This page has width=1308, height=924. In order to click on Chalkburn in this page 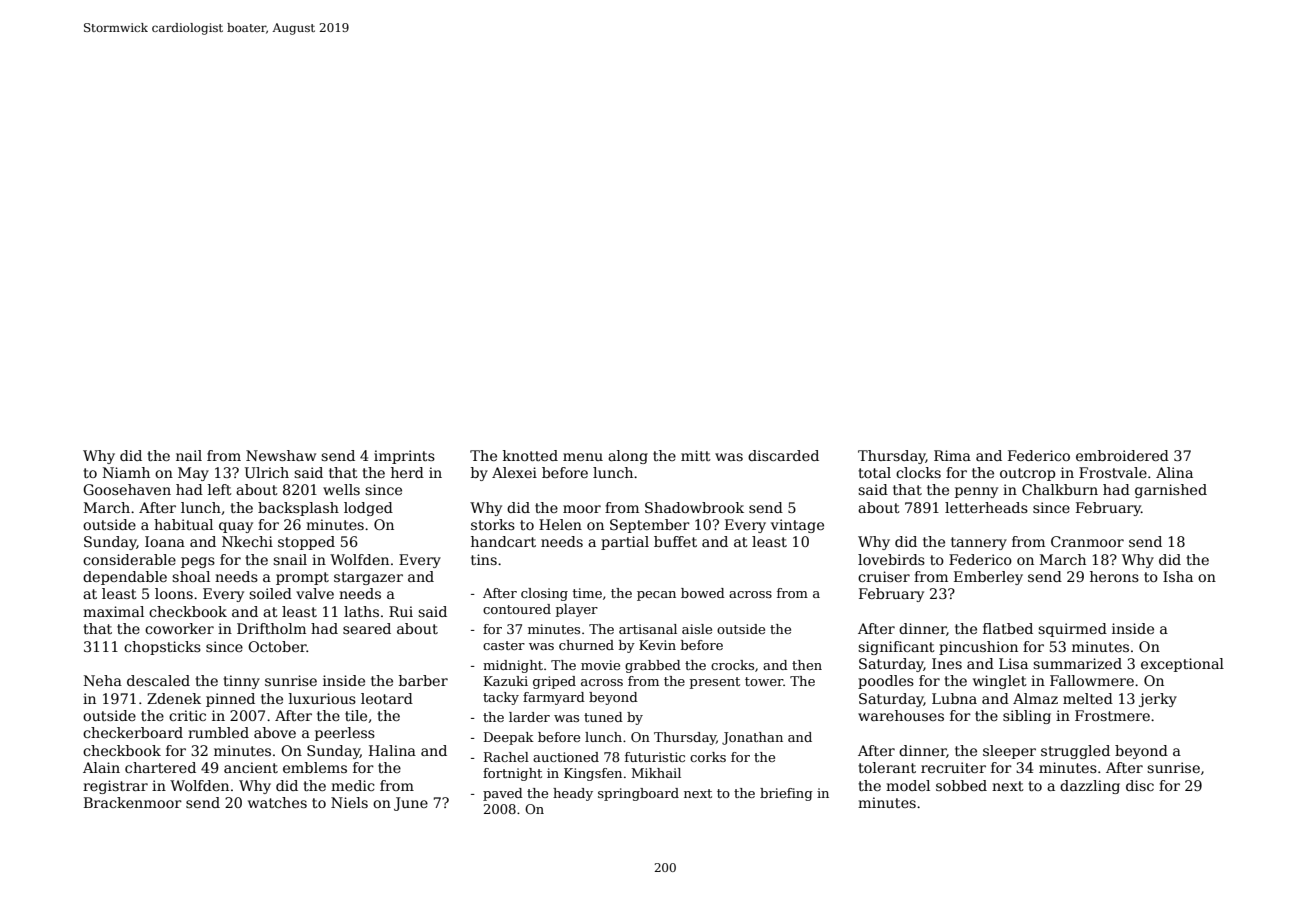, I will do `click(1060, 489)`.
